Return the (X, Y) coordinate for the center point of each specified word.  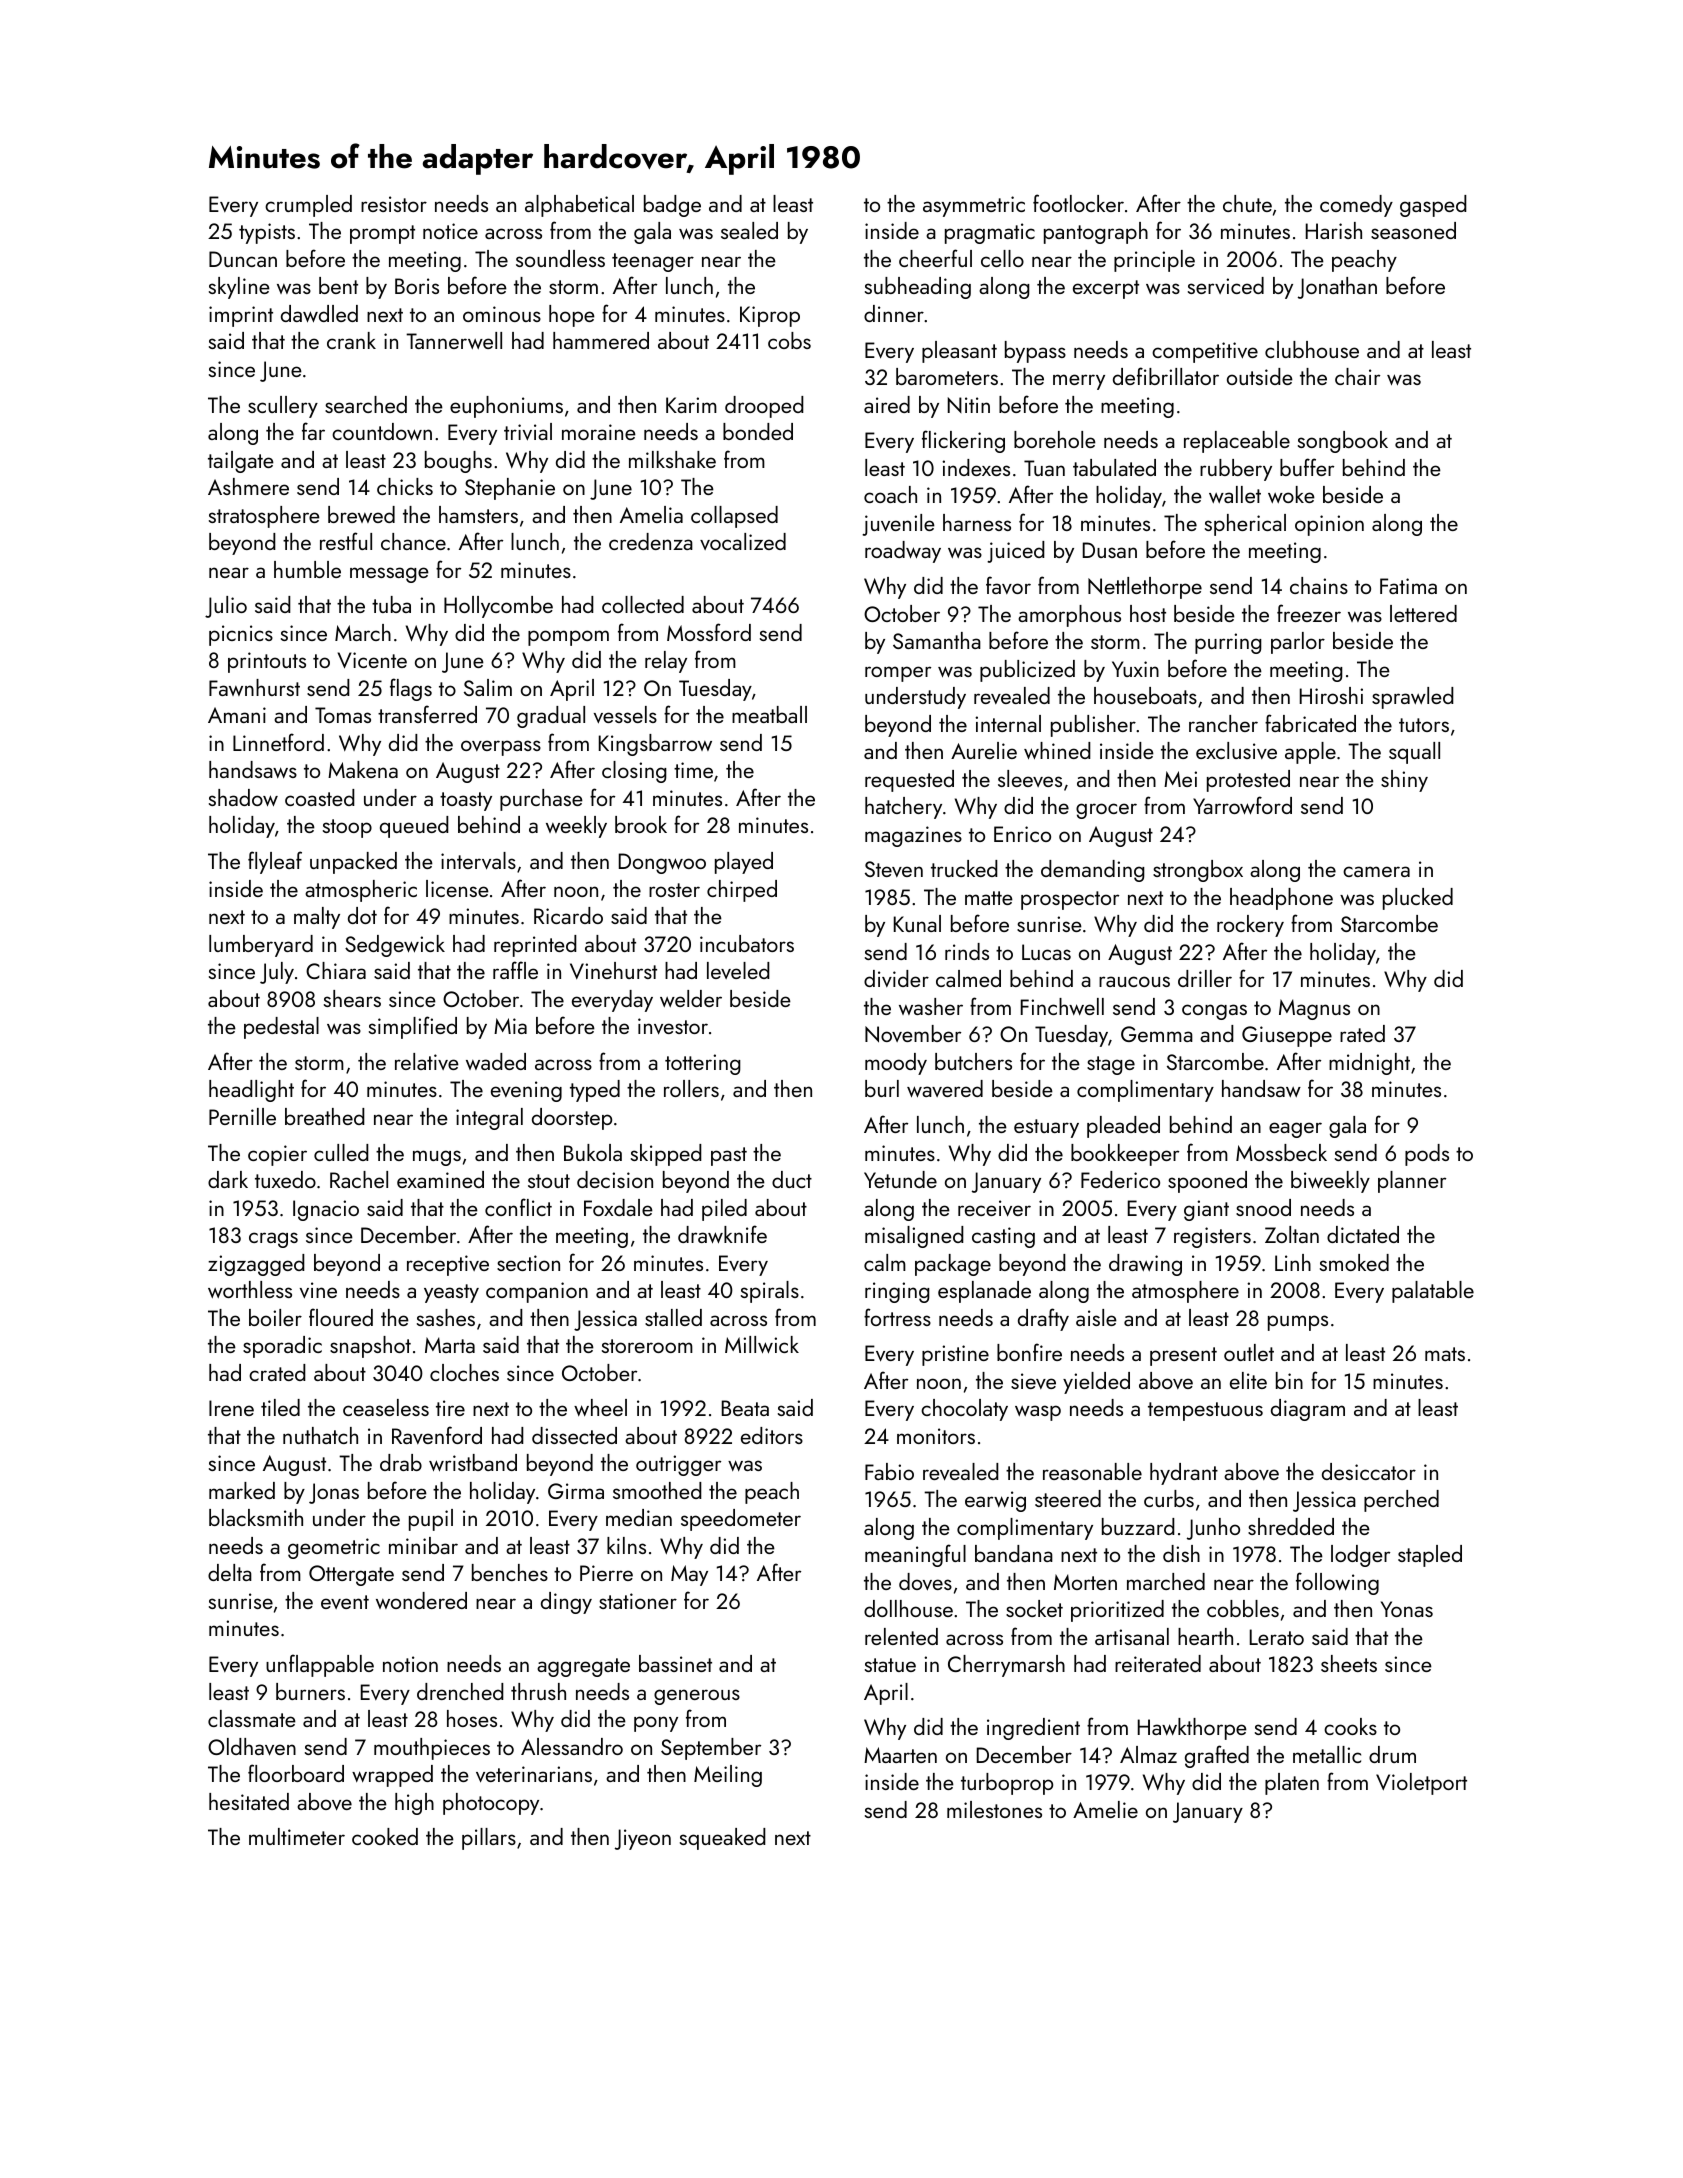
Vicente (372, 660)
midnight (1369, 1064)
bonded (758, 431)
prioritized (1117, 1611)
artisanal (1132, 1636)
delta (230, 1572)
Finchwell (1062, 1006)
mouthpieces (432, 1749)
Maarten (900, 1755)
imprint (241, 316)
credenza (651, 541)
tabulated (1114, 467)
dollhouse (908, 1608)
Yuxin (1135, 669)
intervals (478, 861)
